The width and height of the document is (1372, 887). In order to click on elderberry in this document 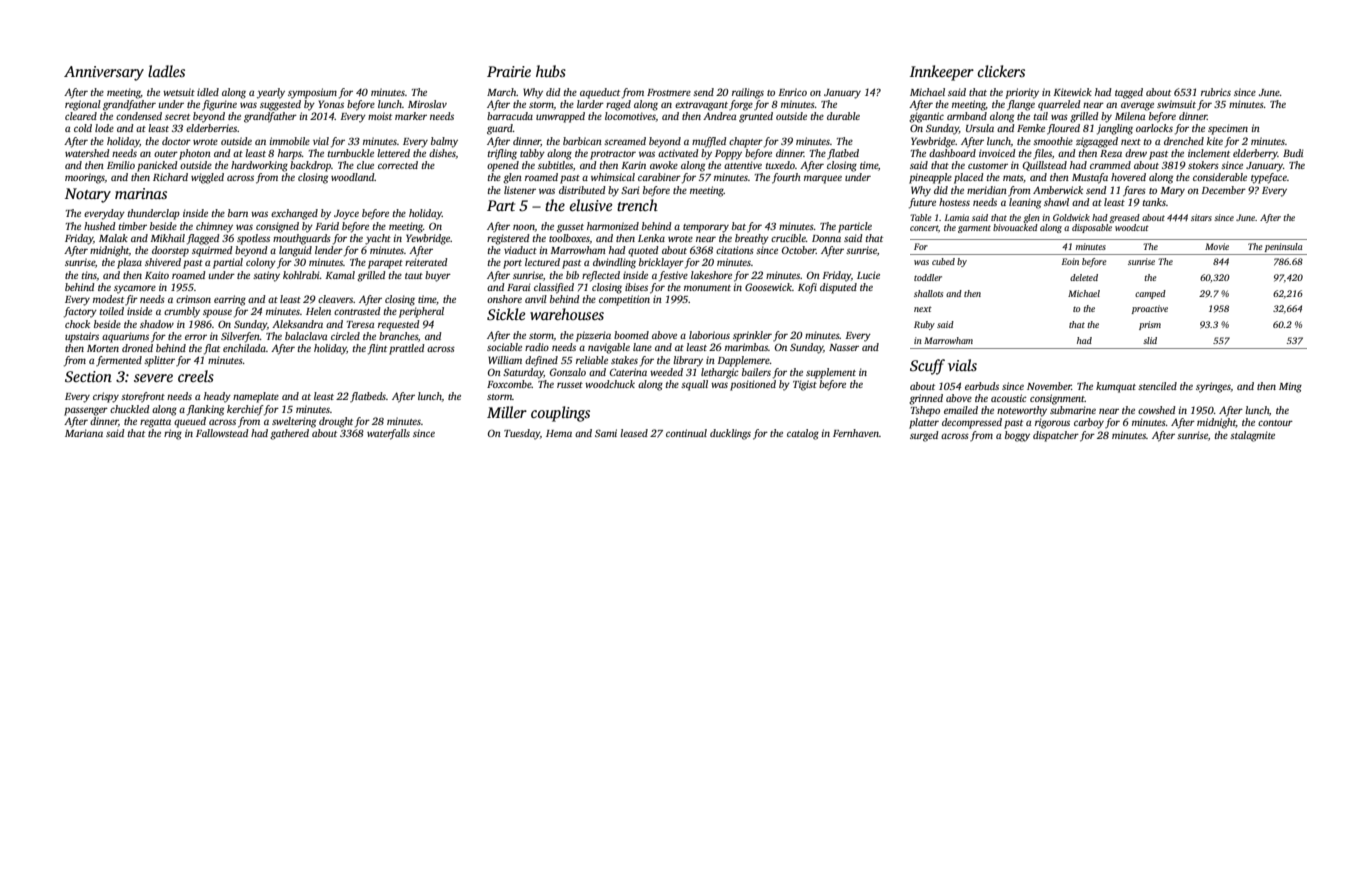, I will do `click(1255, 154)`.
